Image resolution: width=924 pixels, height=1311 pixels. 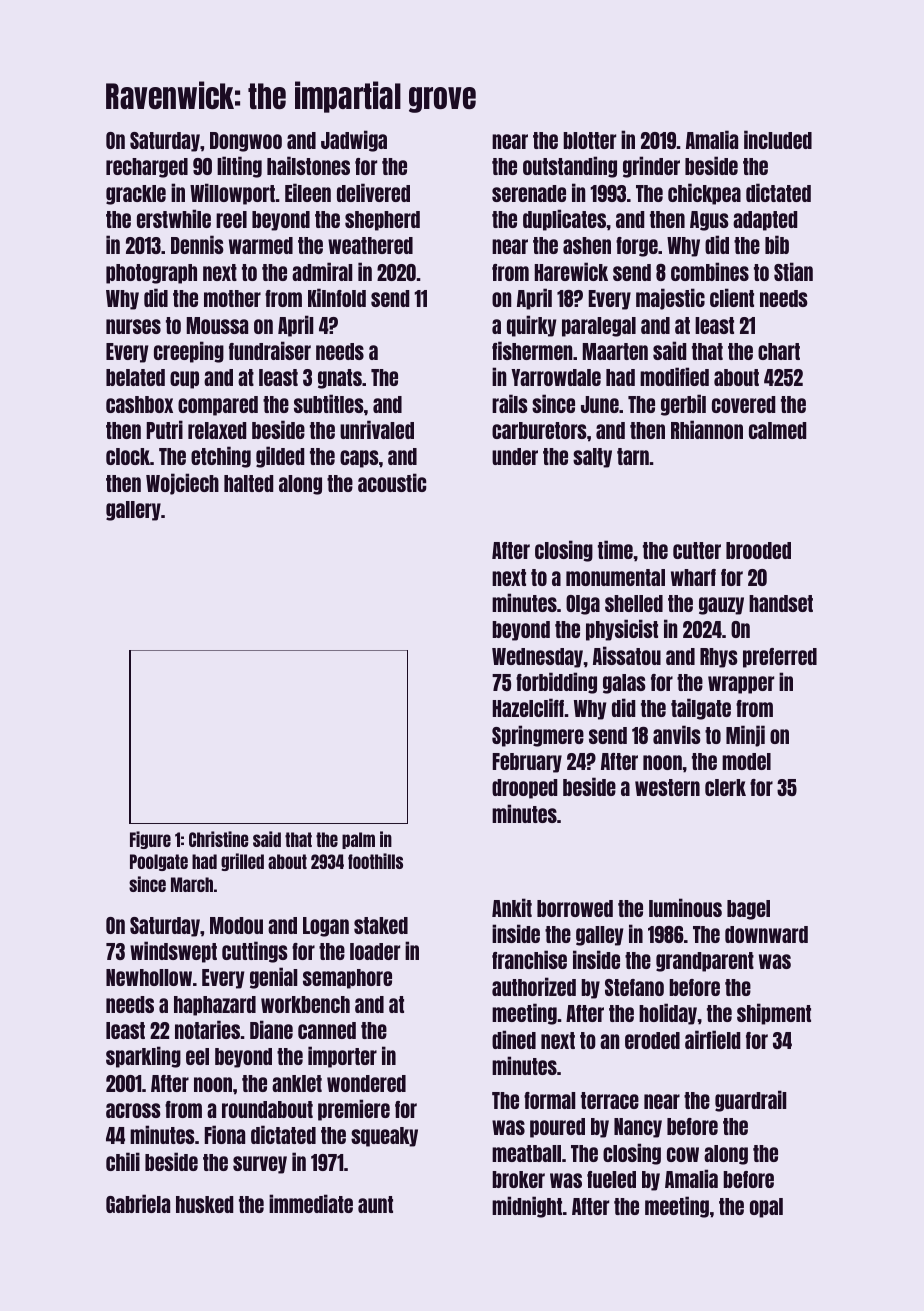 What do you see at coordinates (260, 1165) in the screenshot?
I see `survey` at bounding box center [260, 1165].
